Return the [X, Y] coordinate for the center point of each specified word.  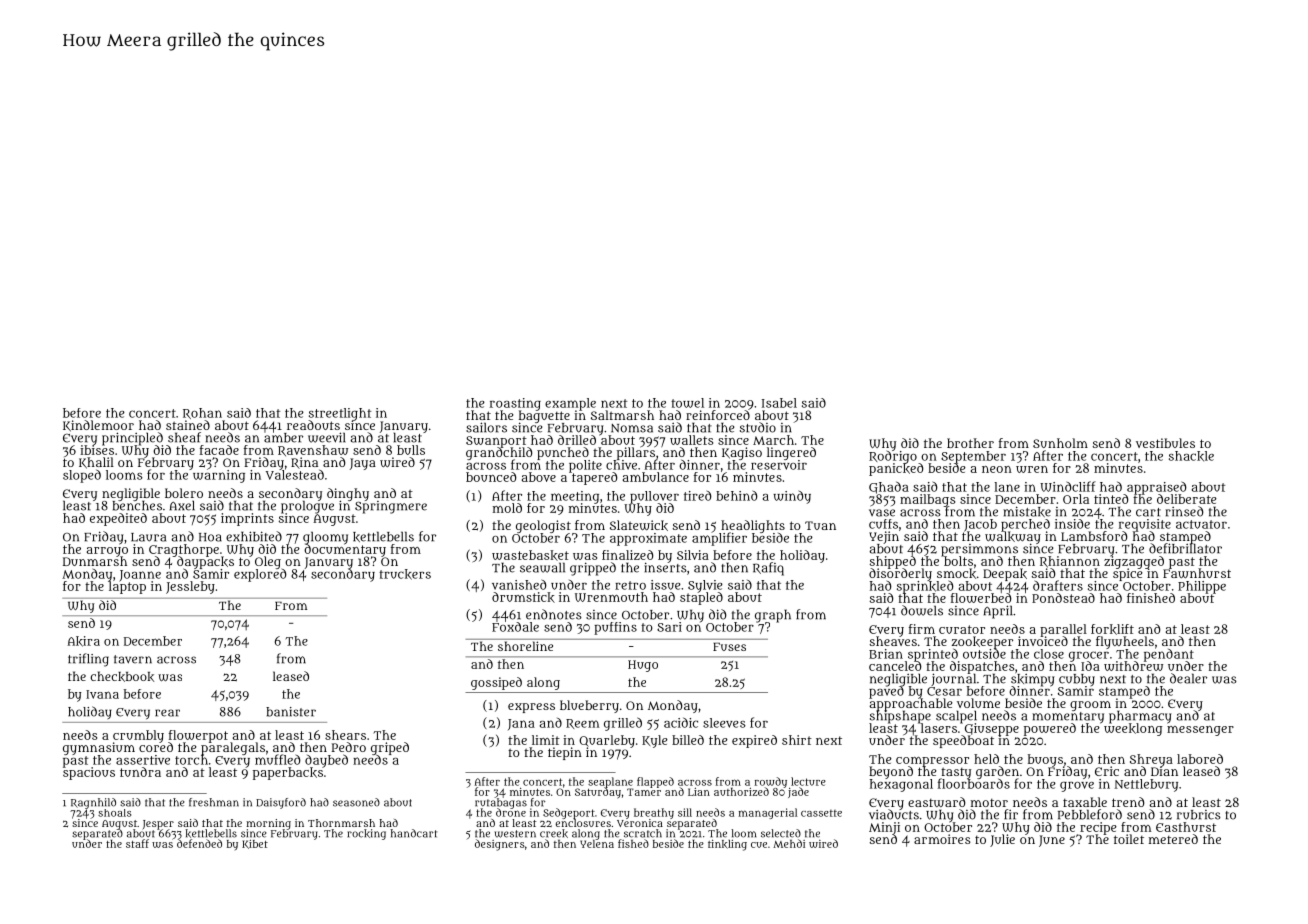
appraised [1157, 488]
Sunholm [1060, 443]
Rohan [202, 413]
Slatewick [639, 525]
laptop [127, 587]
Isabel [779, 403]
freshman [214, 802]
